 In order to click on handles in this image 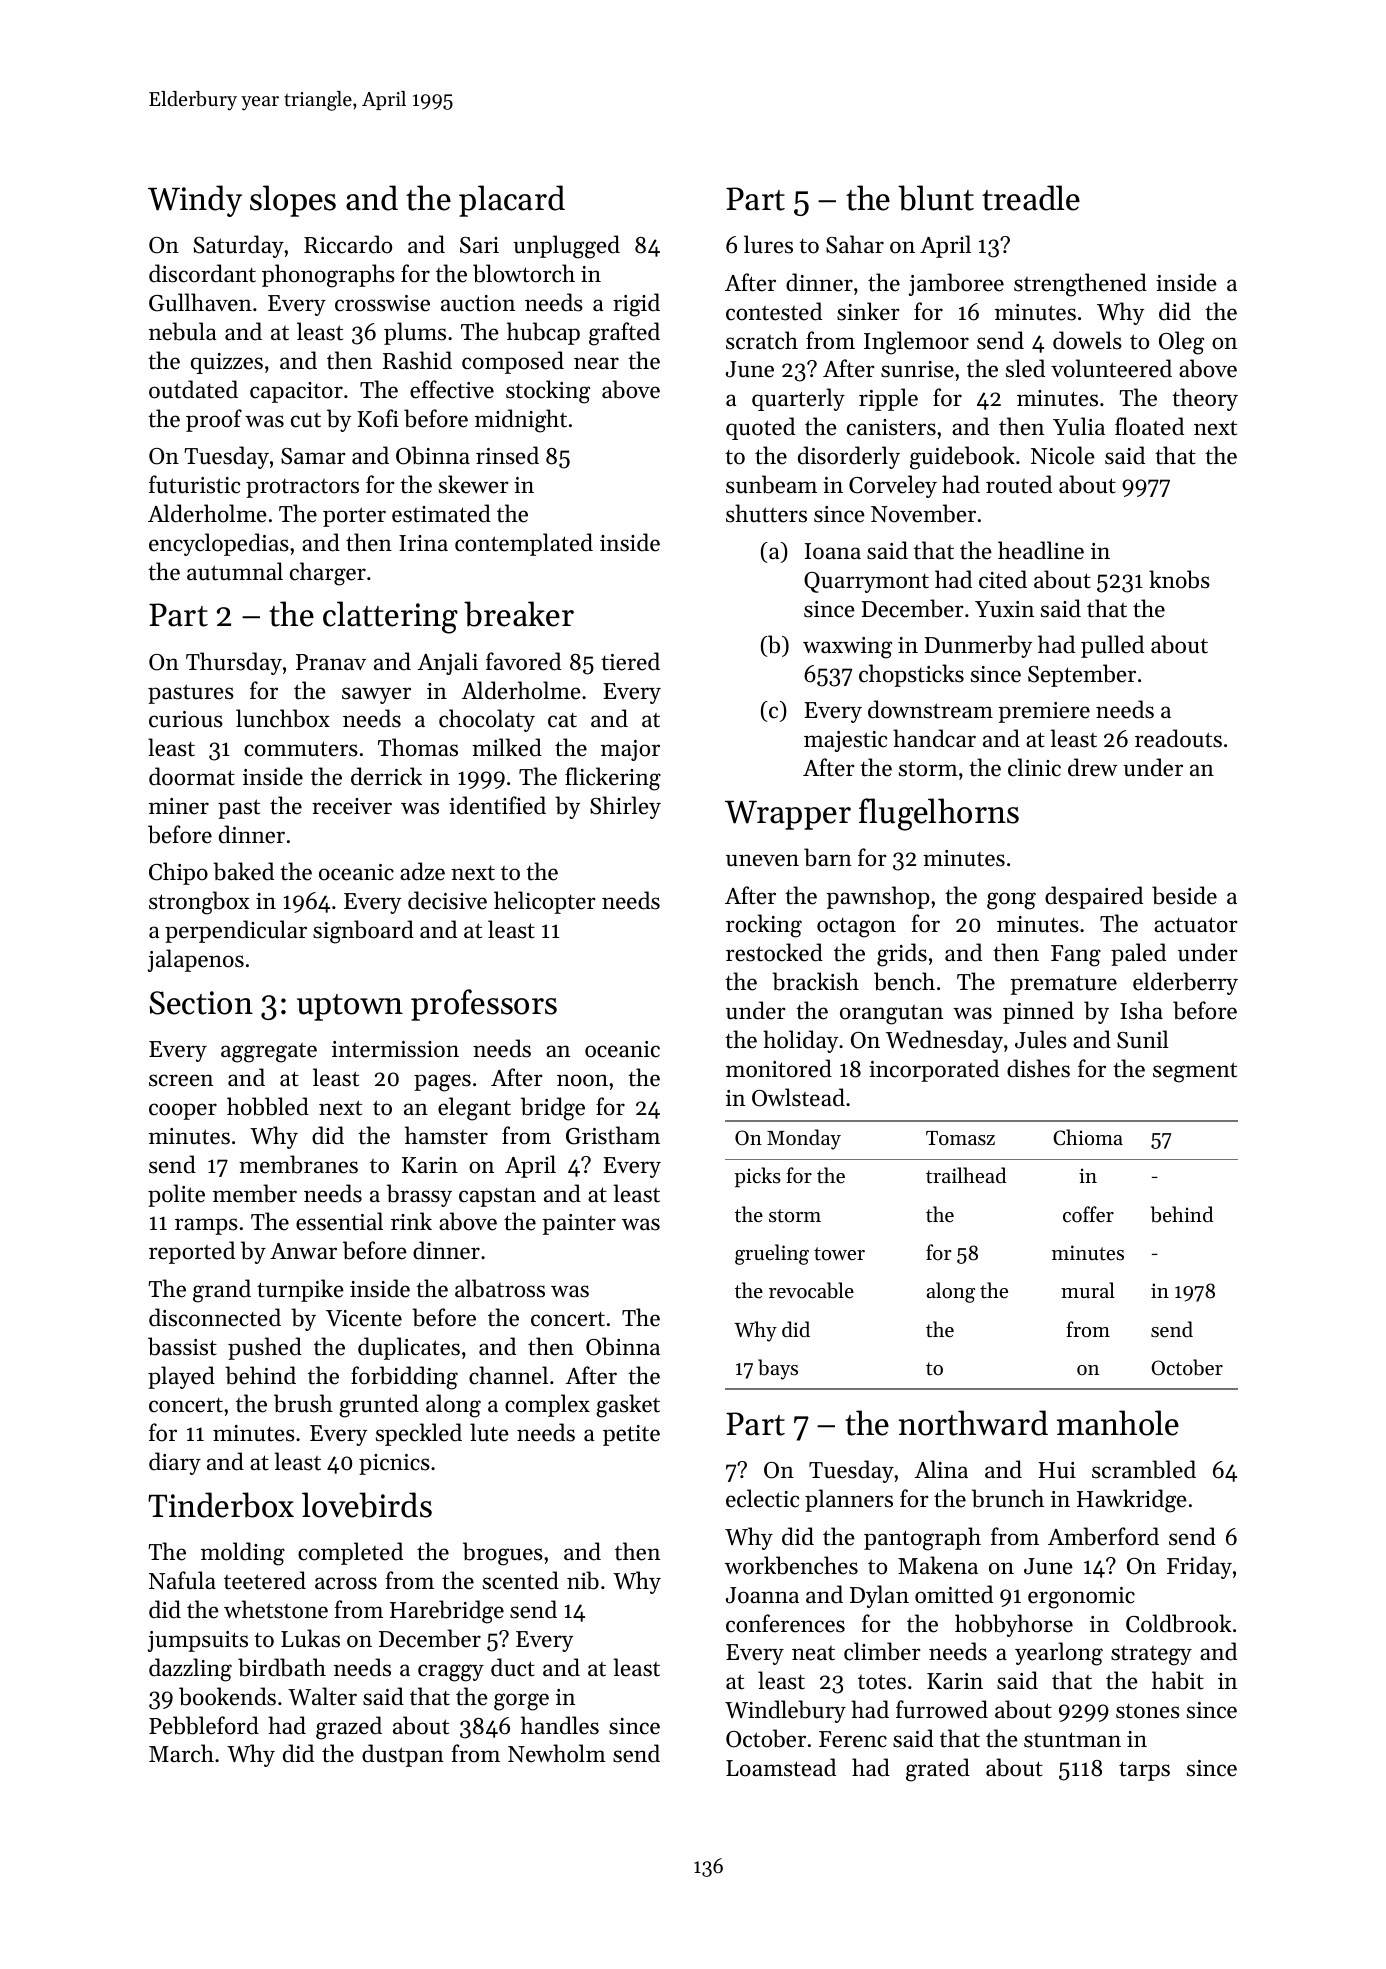, I will do `click(560, 1725)`.
